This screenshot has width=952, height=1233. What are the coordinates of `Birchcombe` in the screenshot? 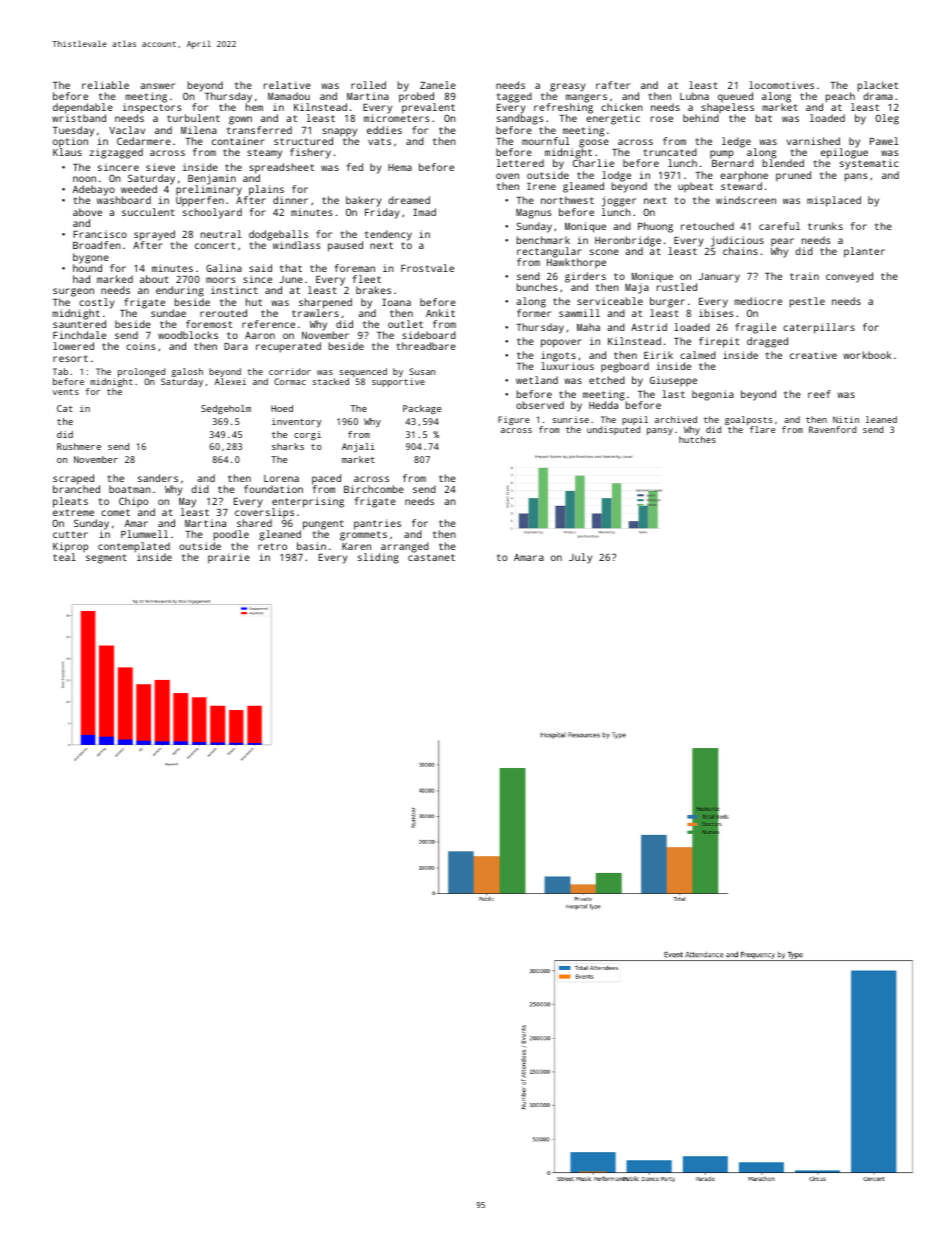 It's located at (374, 489).
